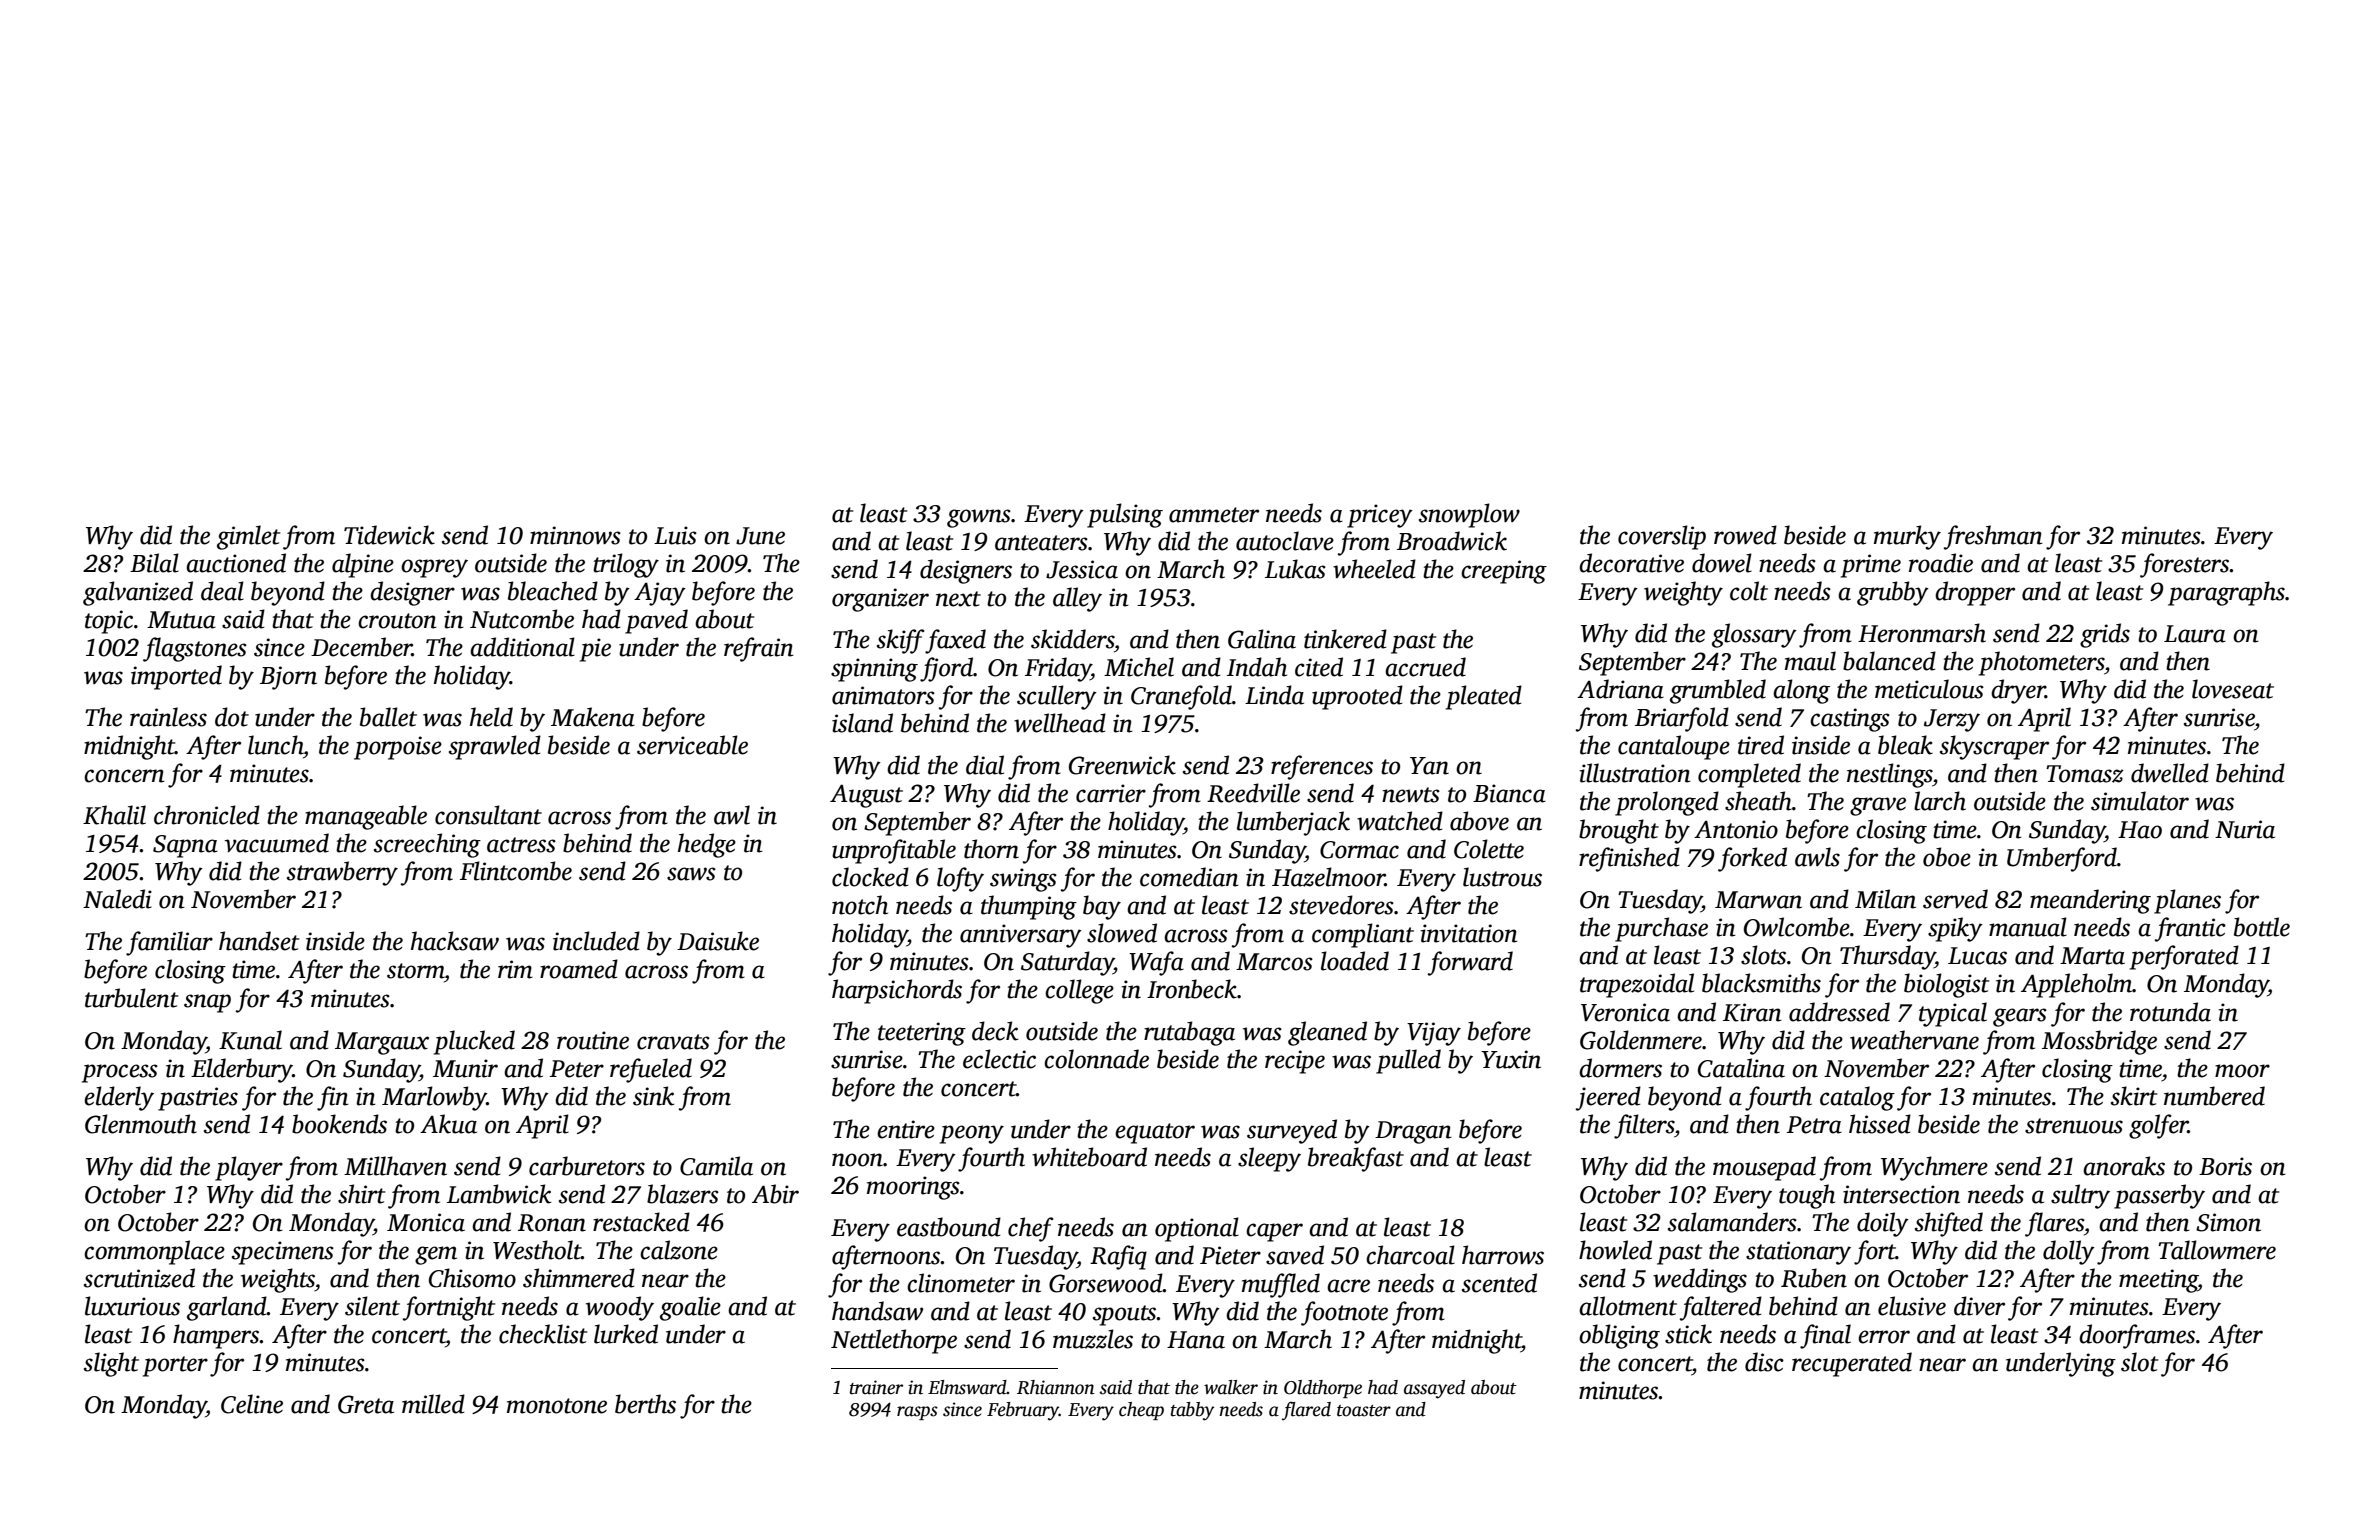 This screenshot has height=1540, width=2380. I want to click on colonnade, so click(1096, 1059).
